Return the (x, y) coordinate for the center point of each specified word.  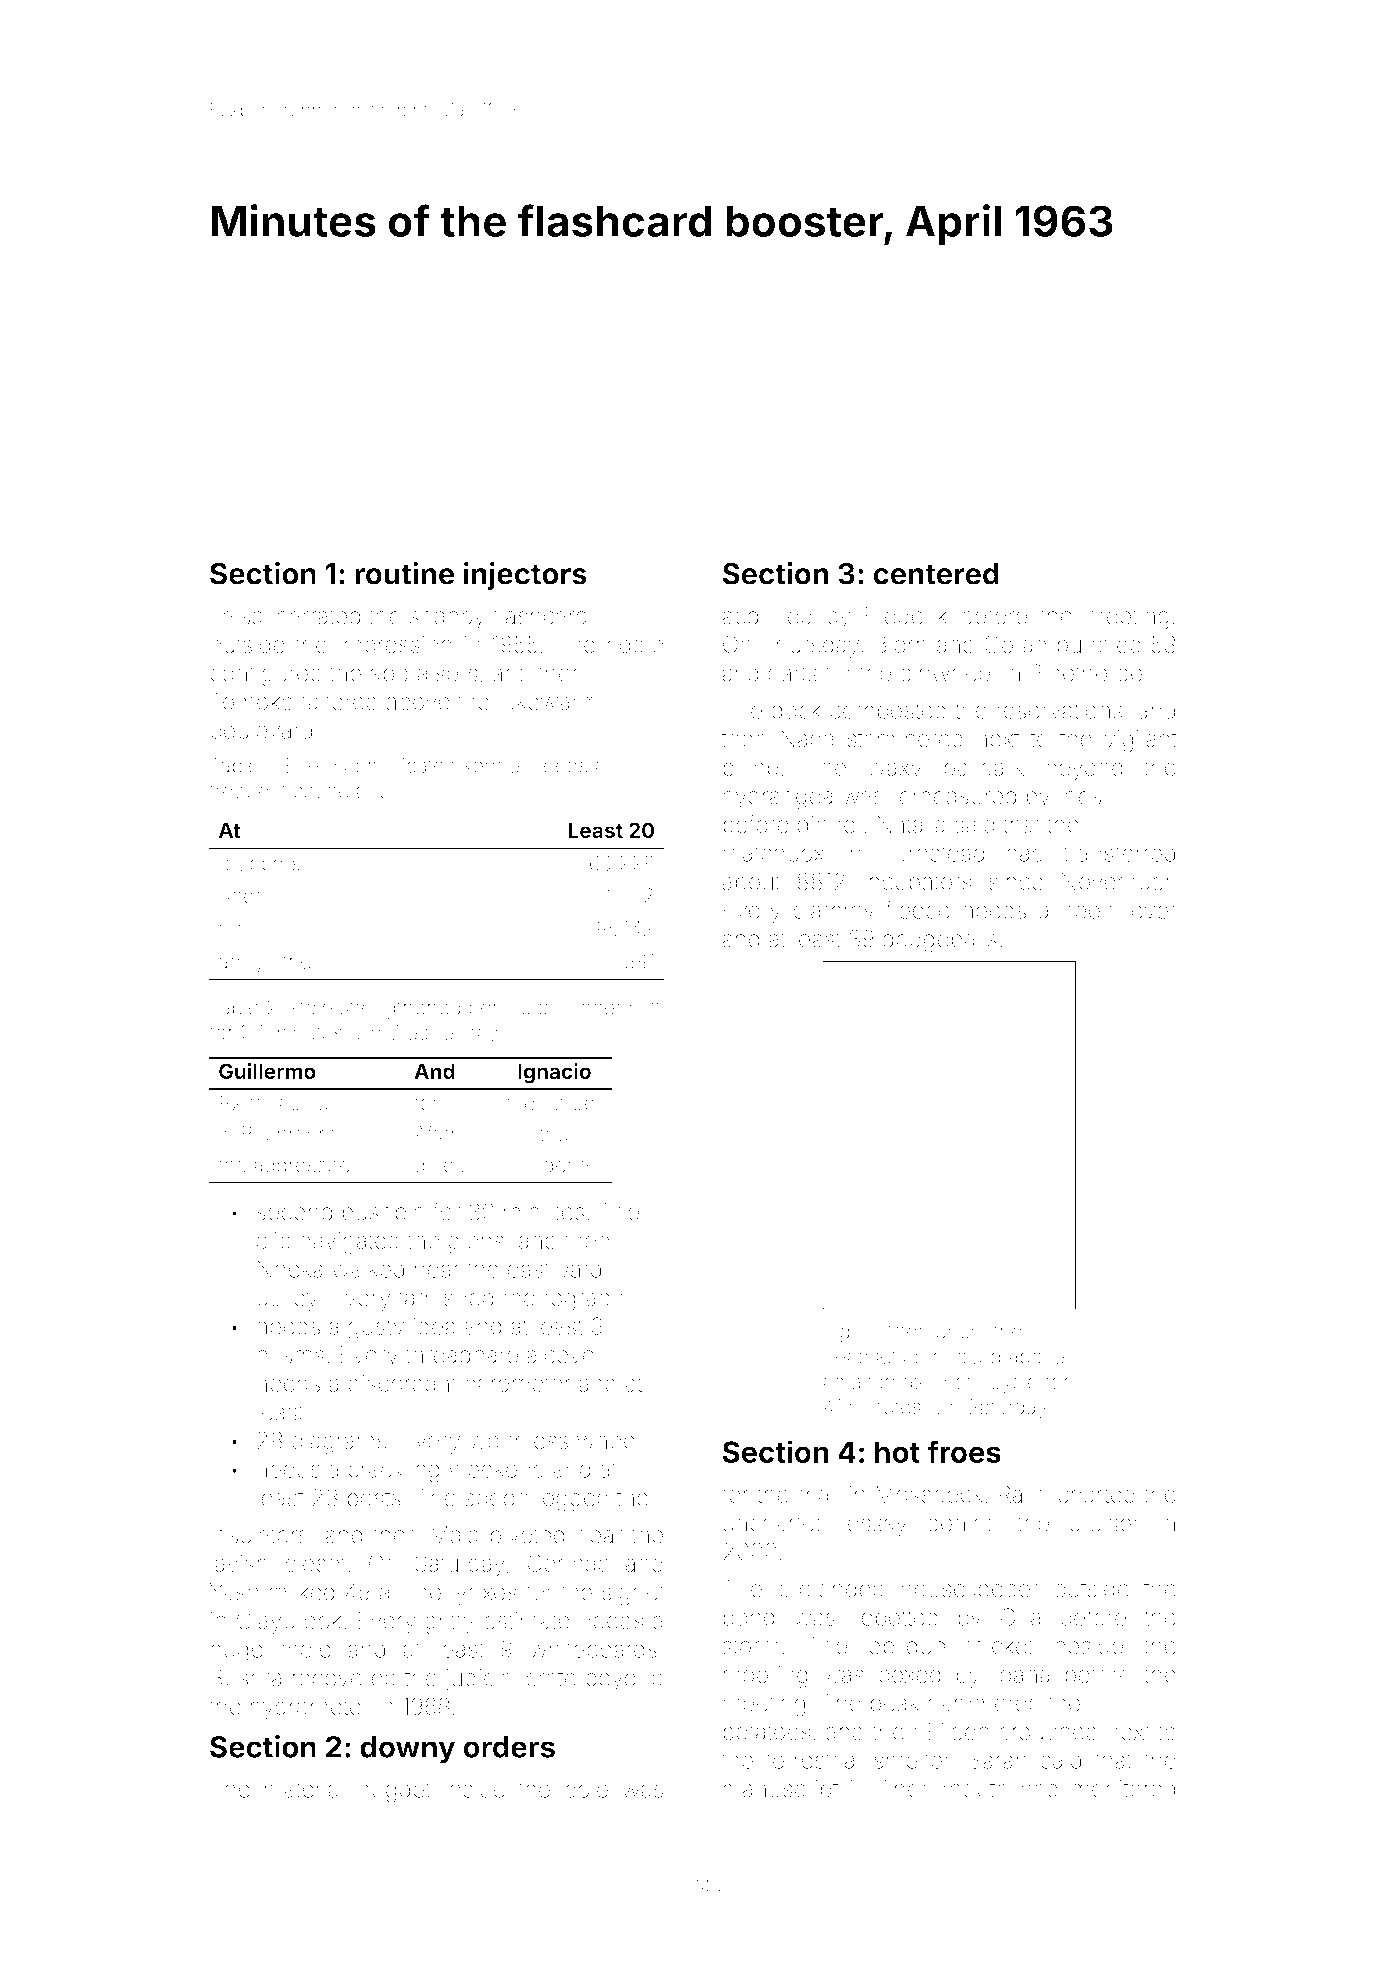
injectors (525, 576)
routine (404, 573)
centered (936, 574)
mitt (645, 1007)
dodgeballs (940, 941)
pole (586, 1791)
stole (311, 1007)
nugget (395, 1792)
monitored (1123, 1789)
